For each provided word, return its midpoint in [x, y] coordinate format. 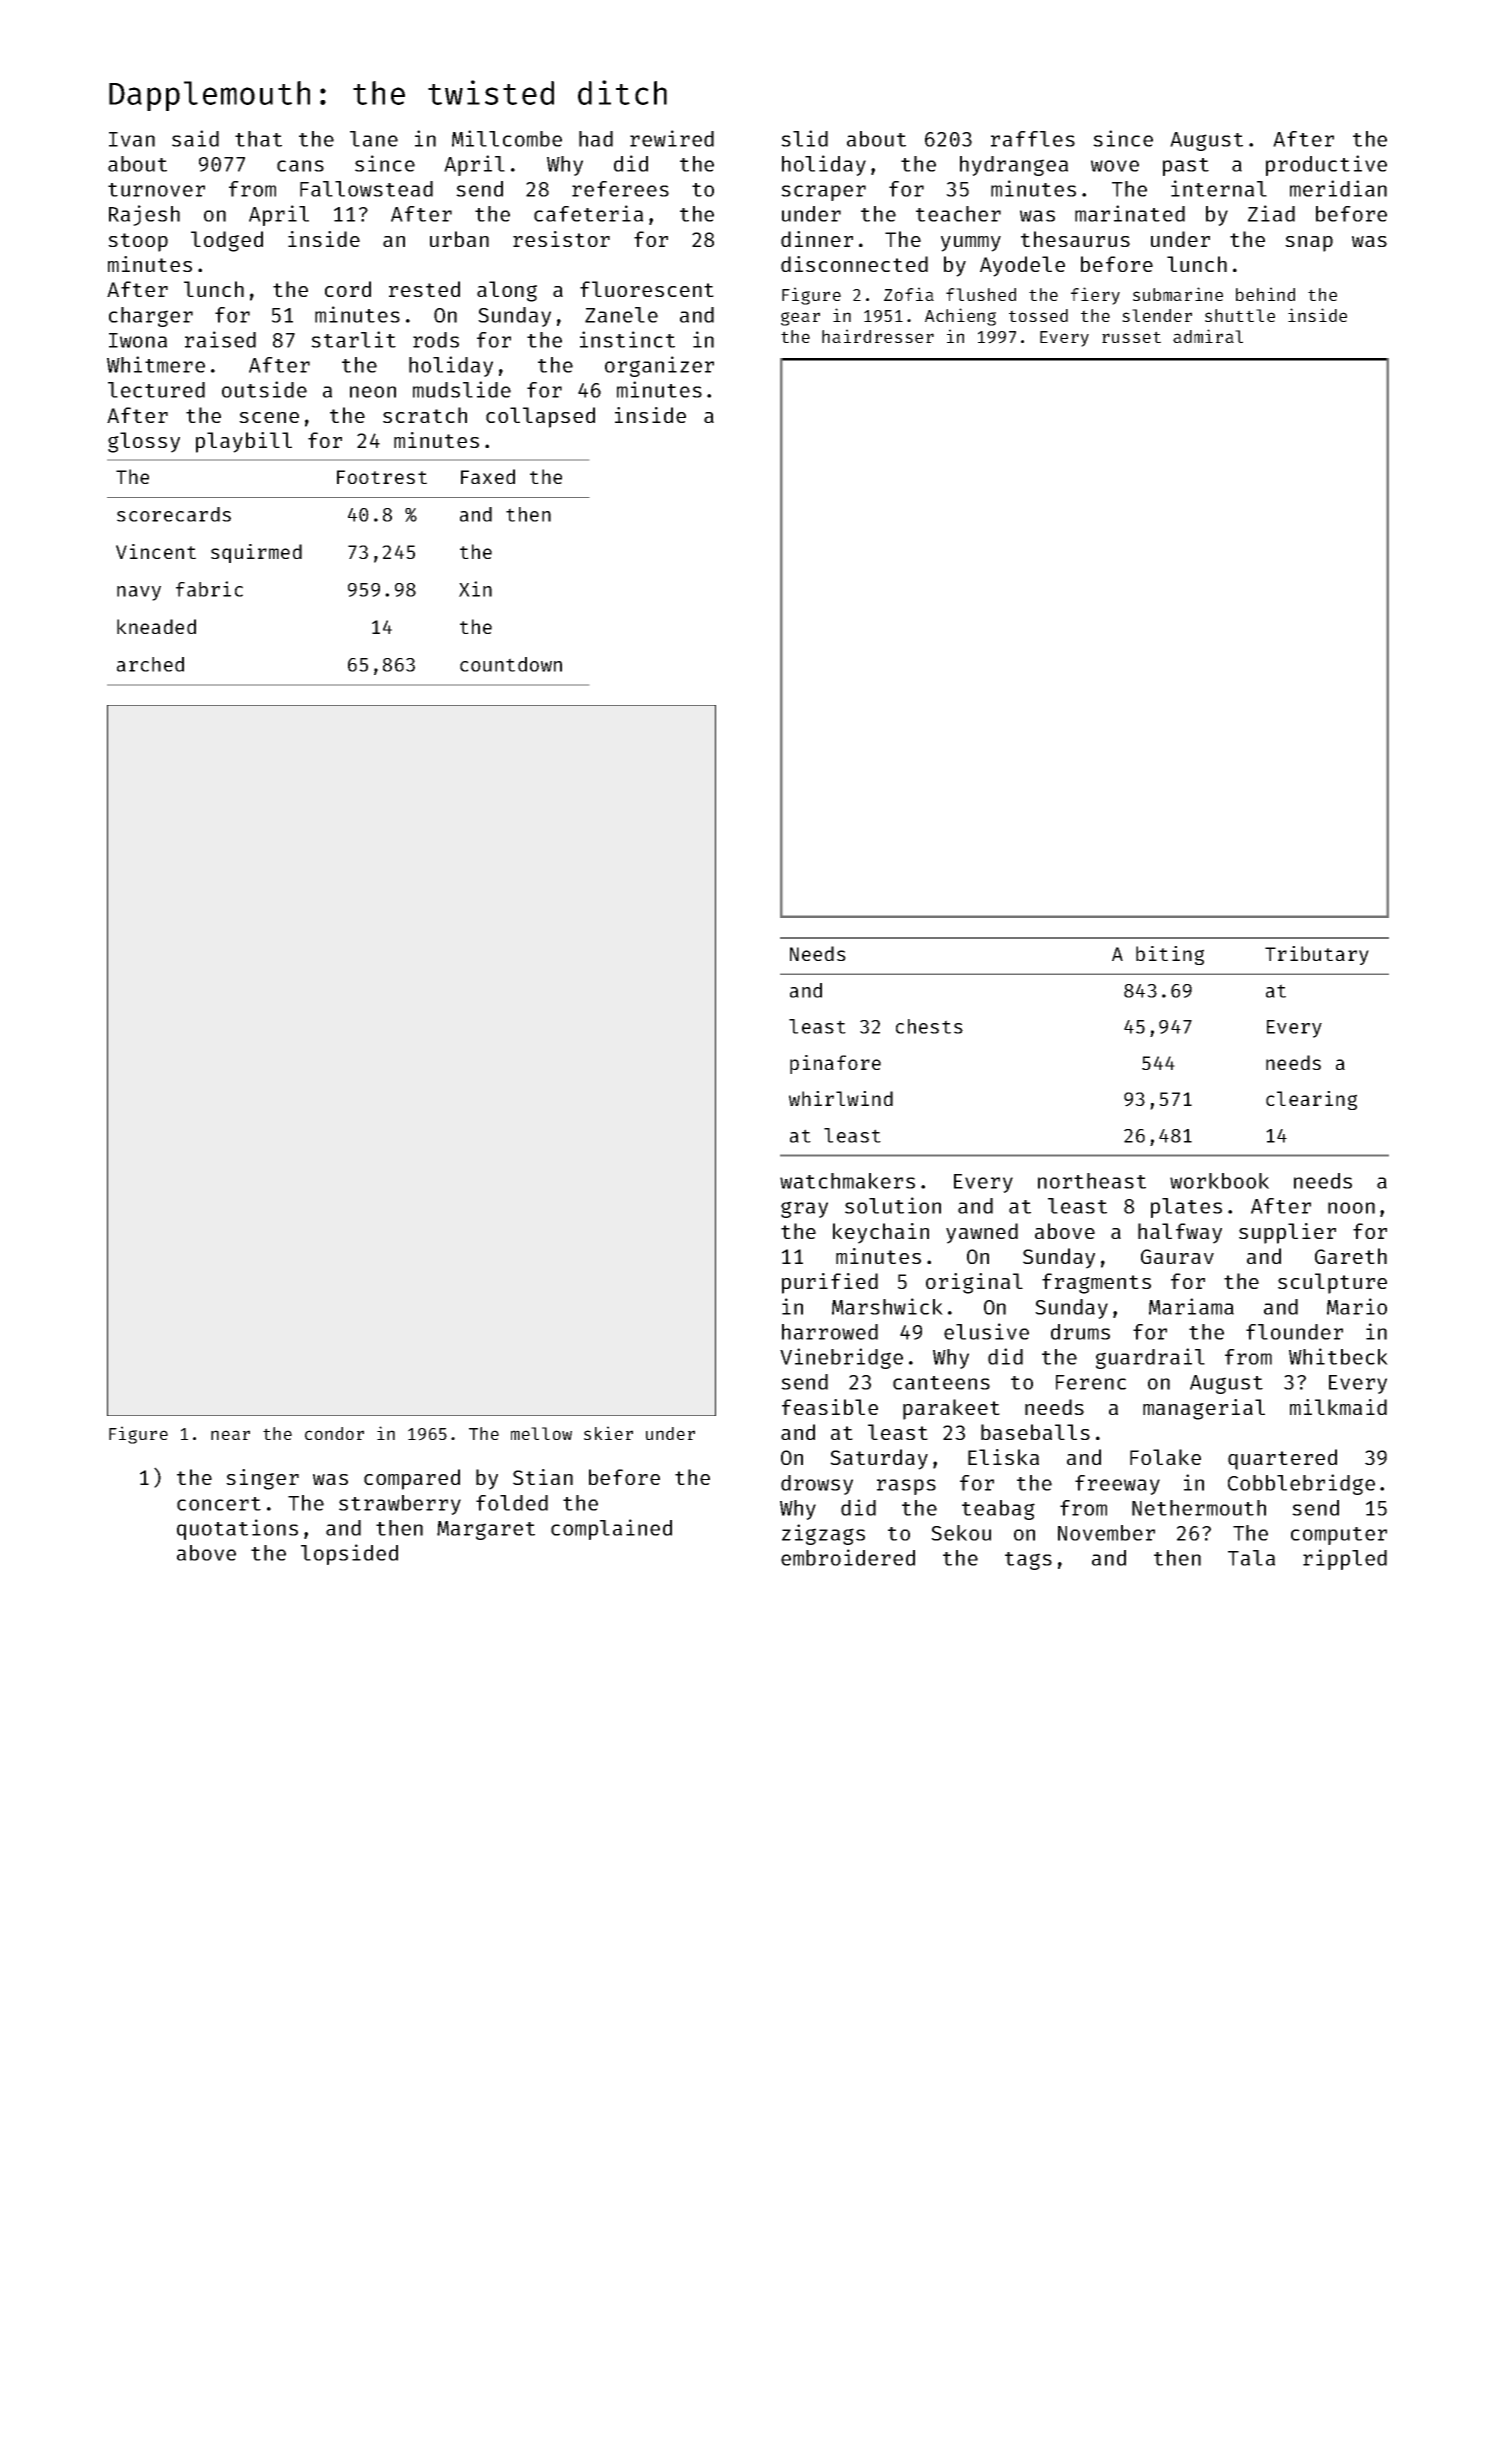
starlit [353, 339]
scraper [823, 193]
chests [929, 1026]
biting [1170, 955]
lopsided [349, 1554]
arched [150, 664]
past [1186, 167]
